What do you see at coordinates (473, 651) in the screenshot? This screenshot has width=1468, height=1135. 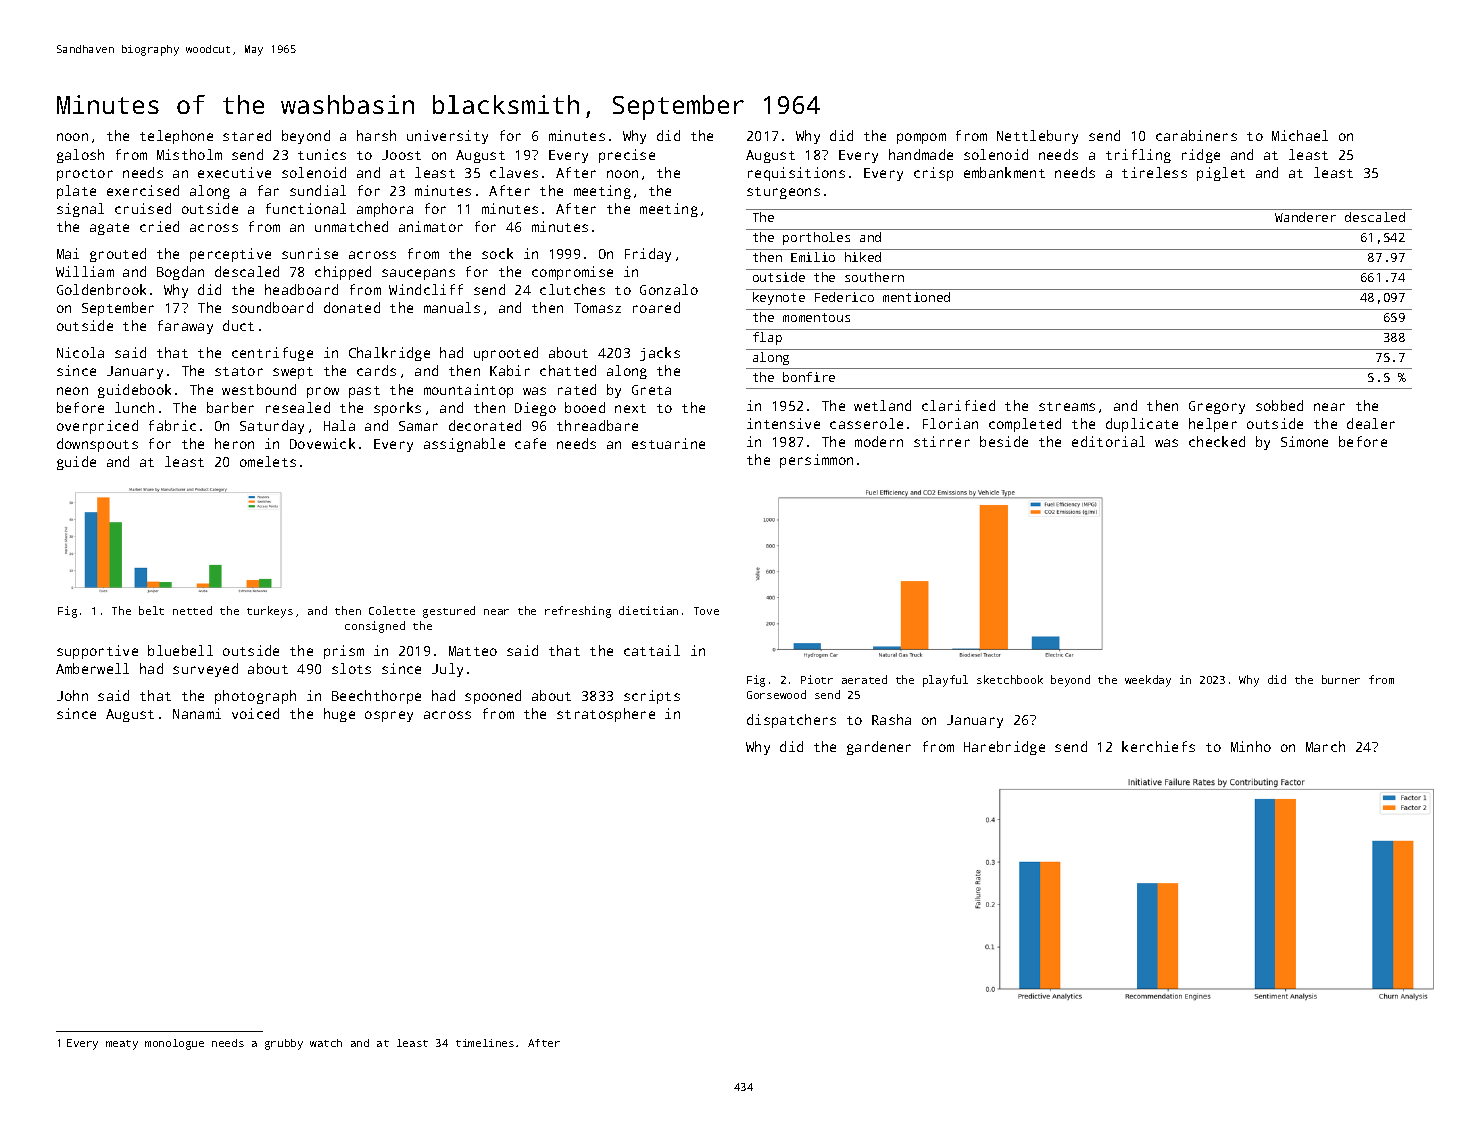 I see `Matteo` at bounding box center [473, 651].
